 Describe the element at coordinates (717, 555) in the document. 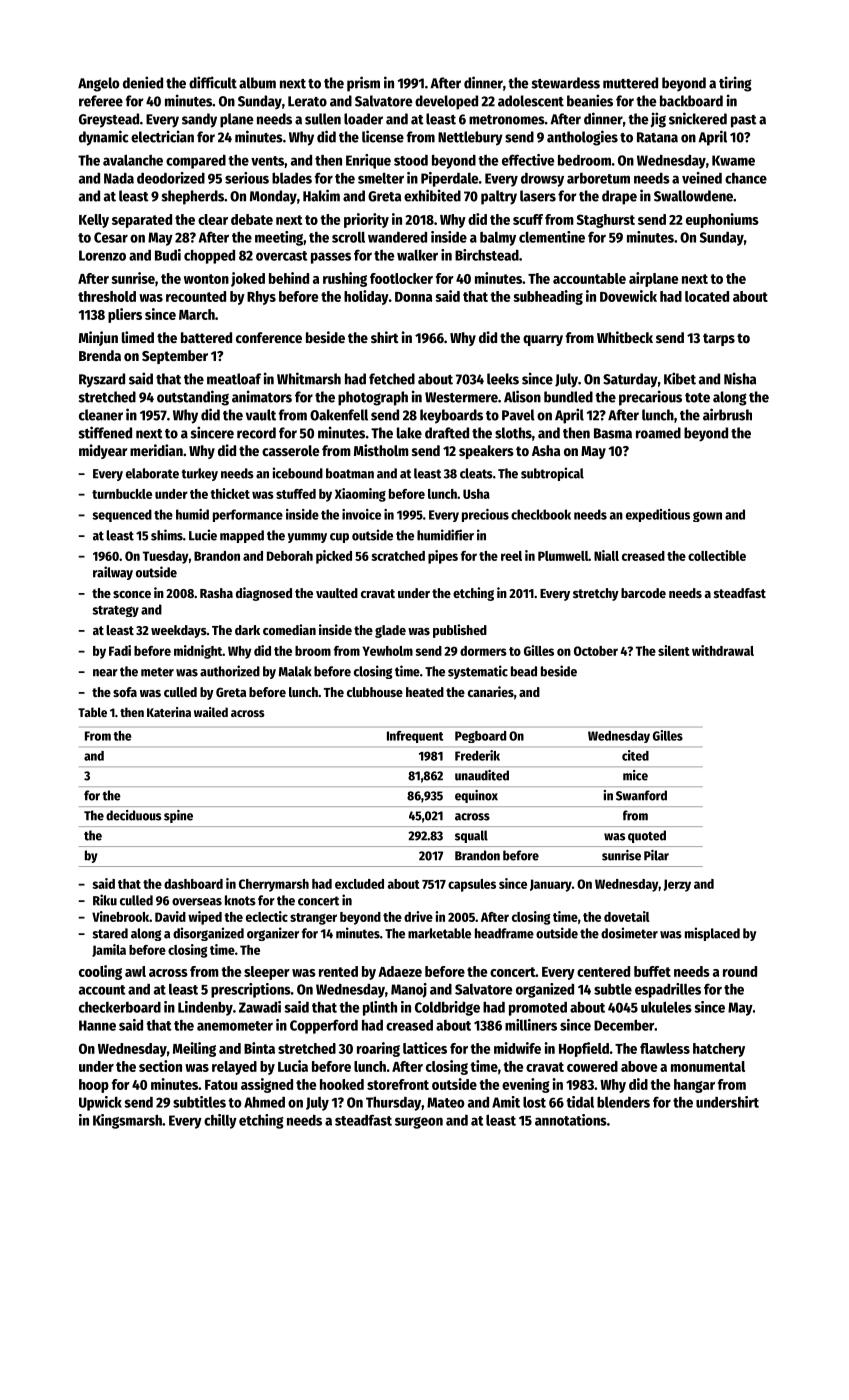

I see `collectible` at that location.
